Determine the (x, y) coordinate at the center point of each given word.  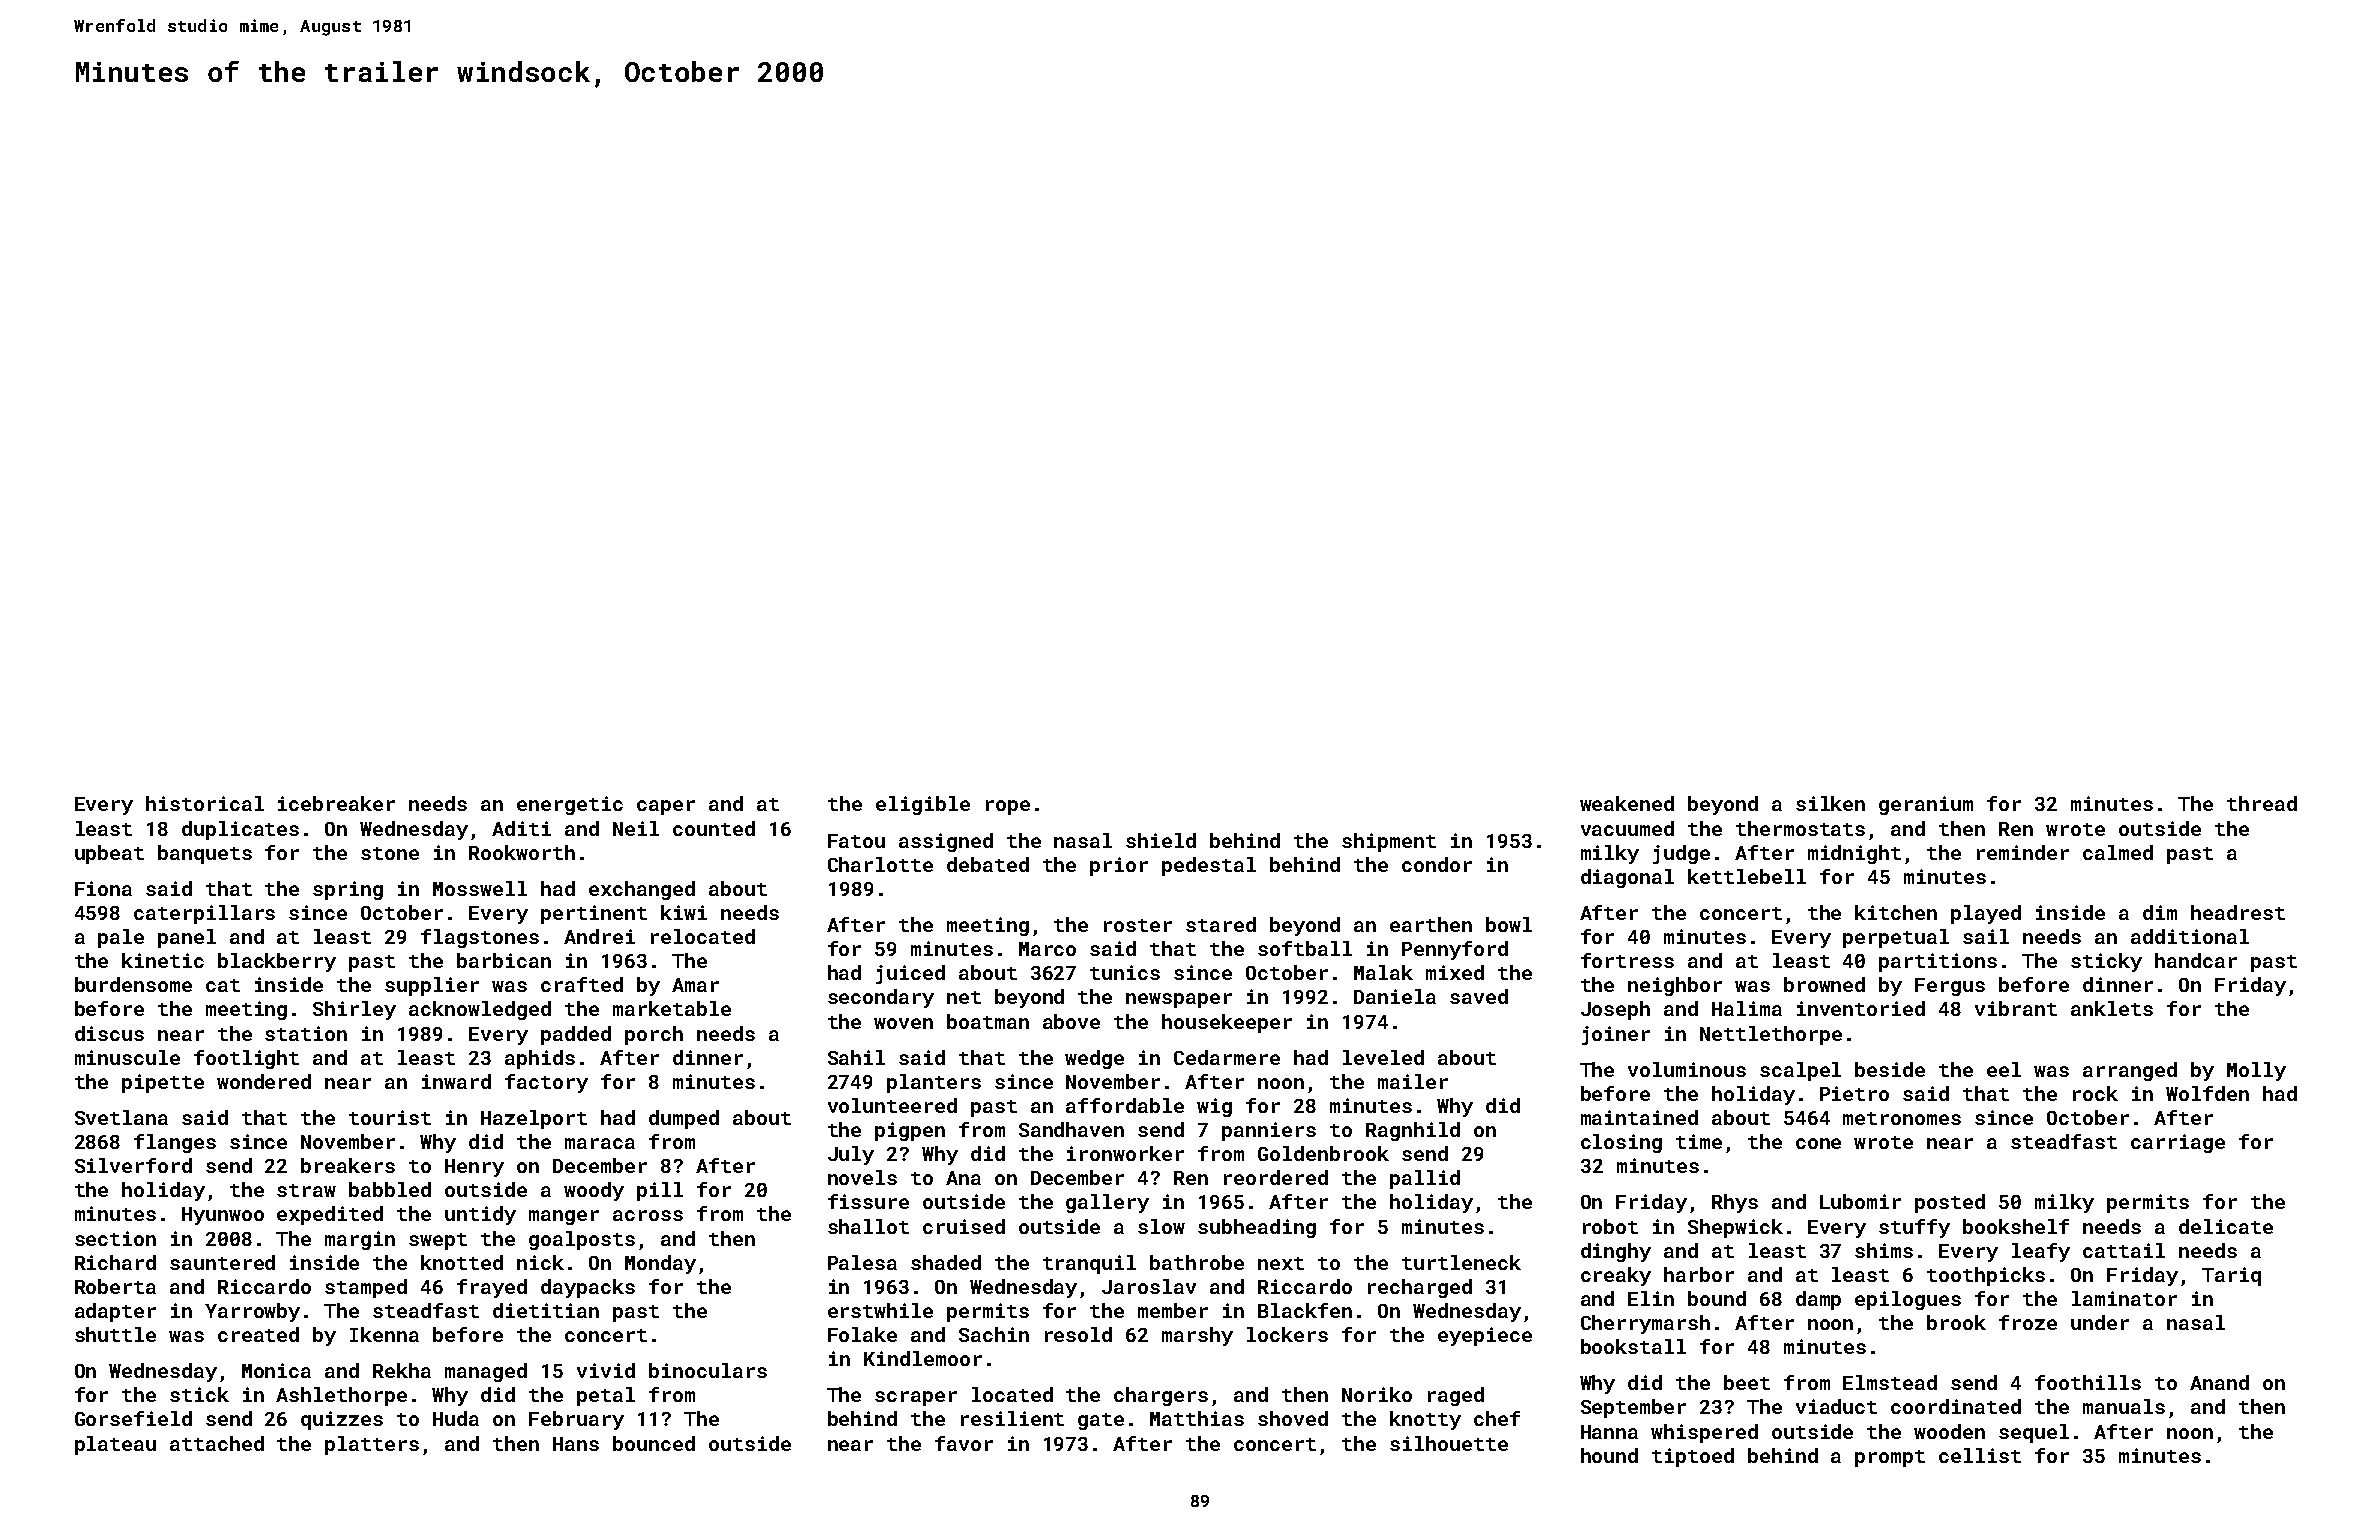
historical (205, 803)
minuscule (127, 1057)
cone (1818, 1143)
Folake (862, 1334)
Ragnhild (1413, 1131)
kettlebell (1747, 876)
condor (1437, 864)
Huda (456, 1418)
